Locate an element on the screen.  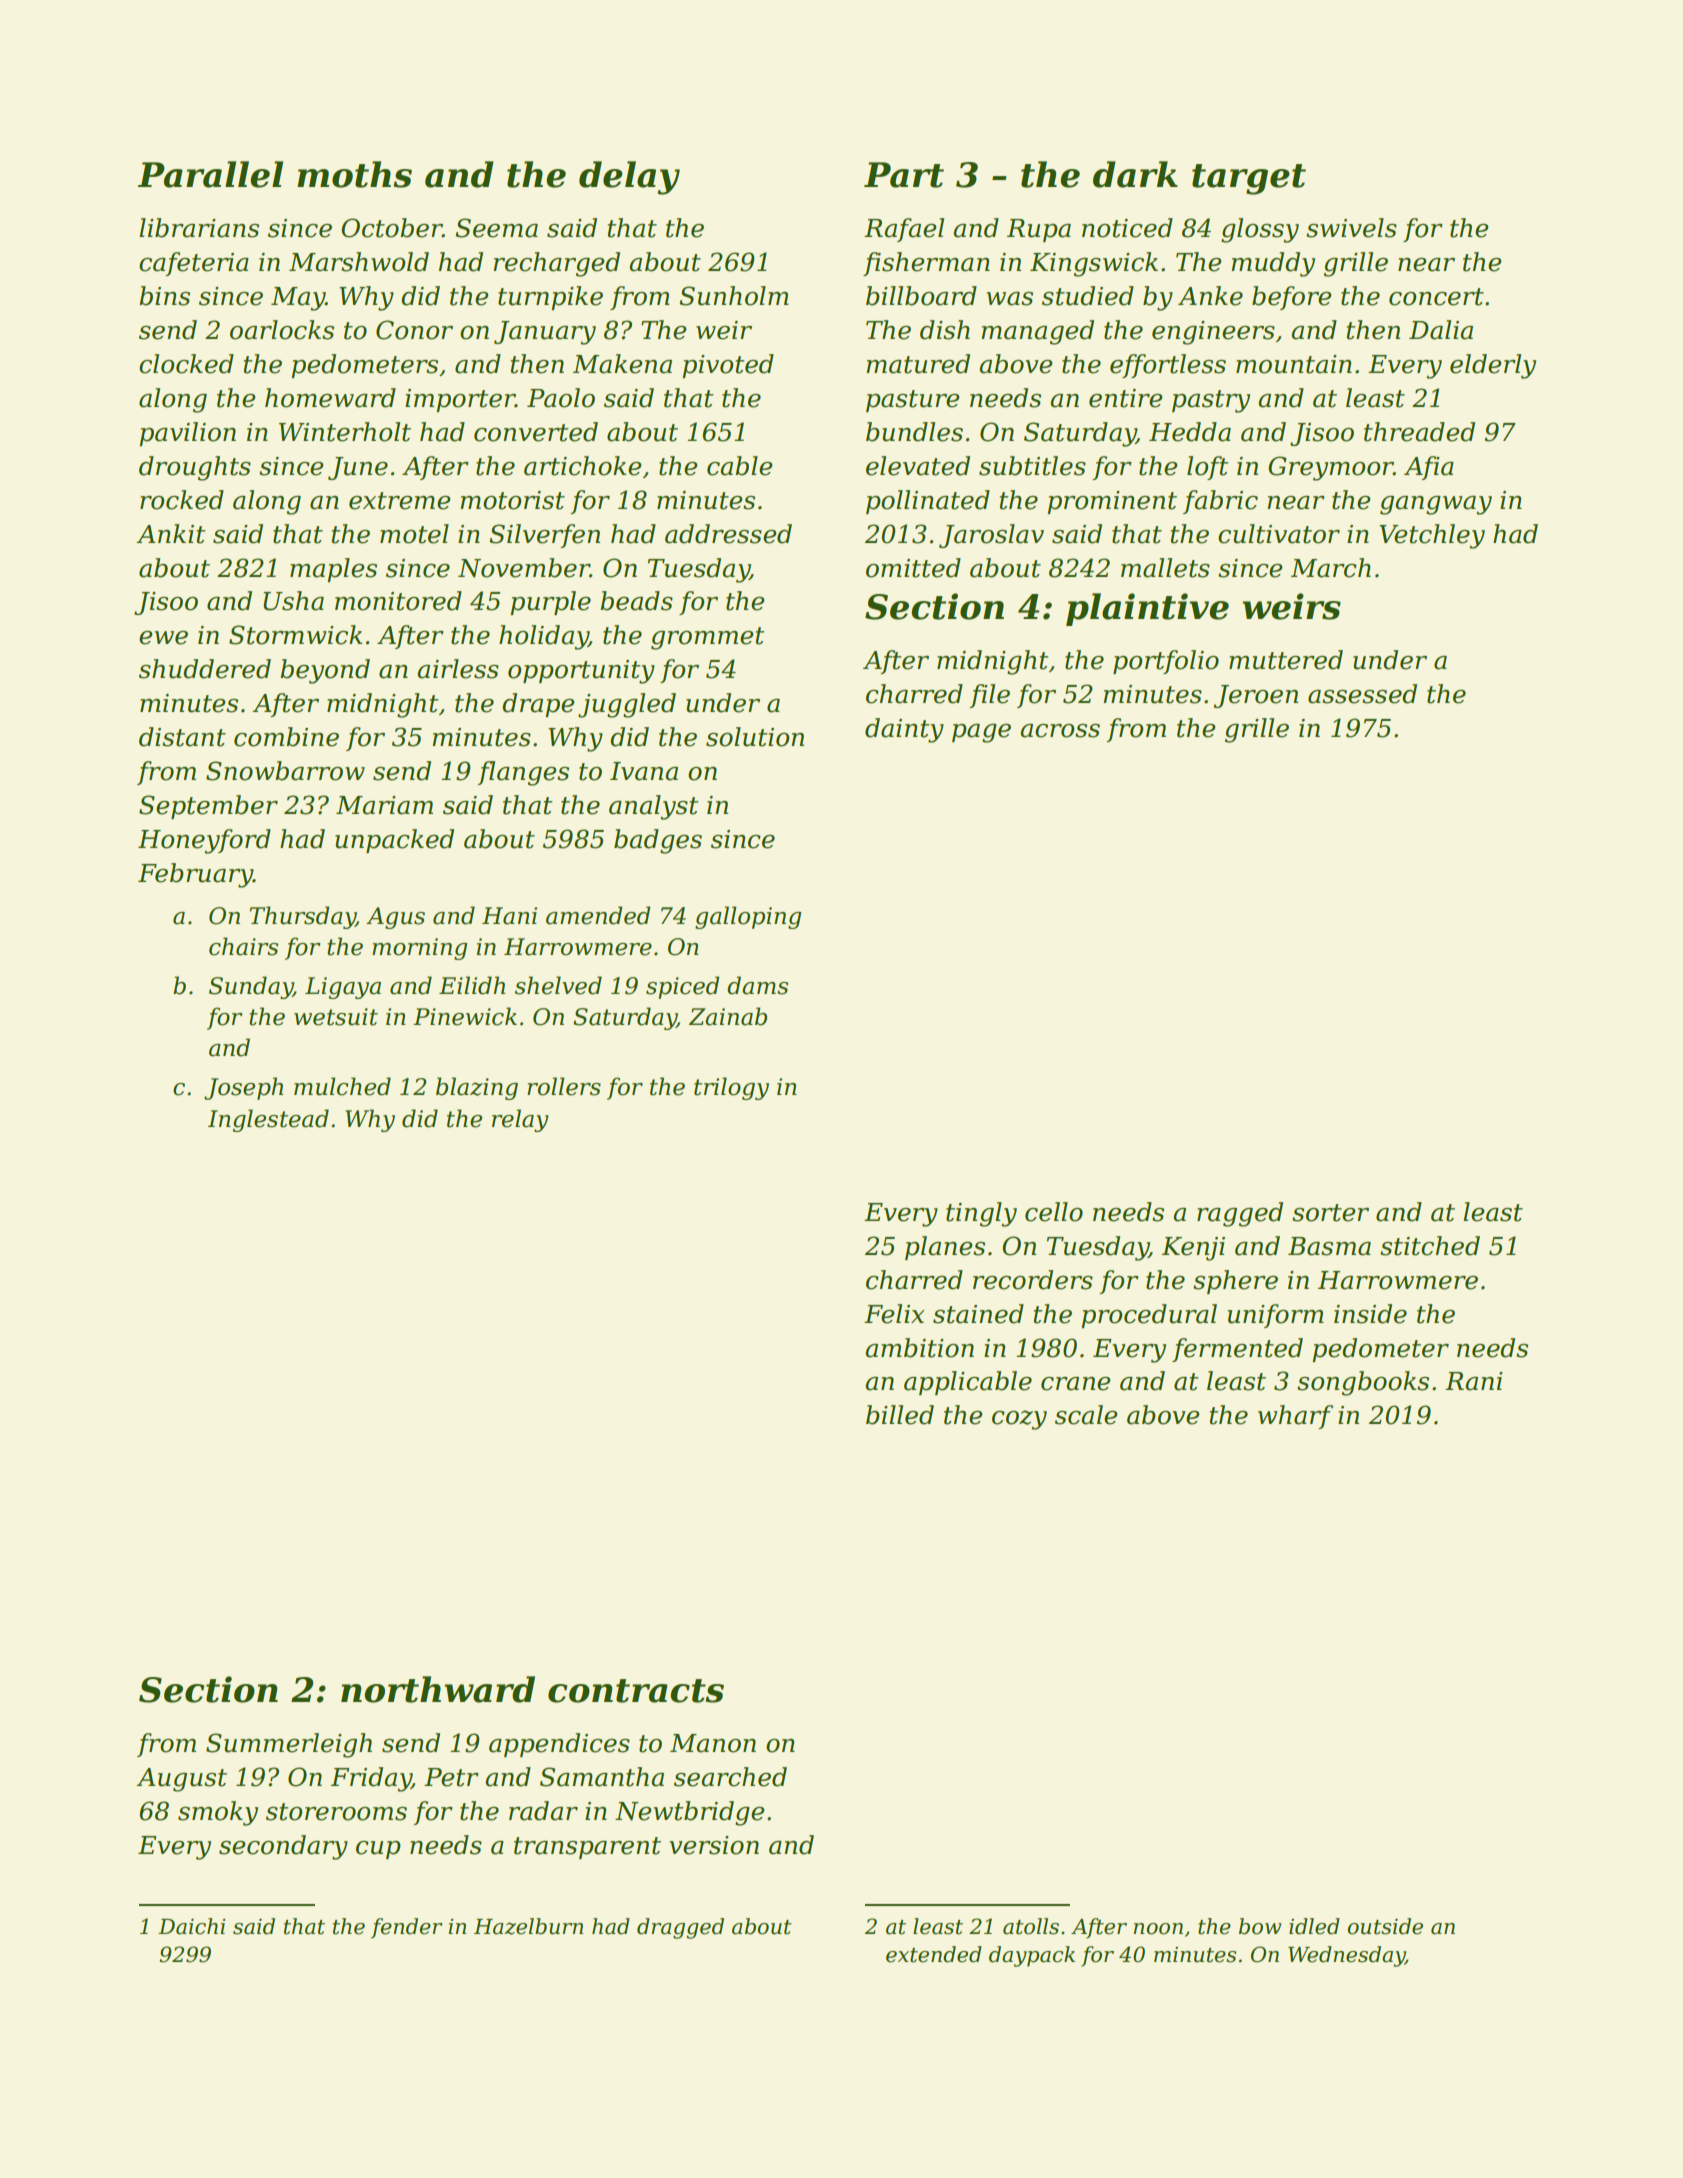
February is located at coordinates (195, 875).
